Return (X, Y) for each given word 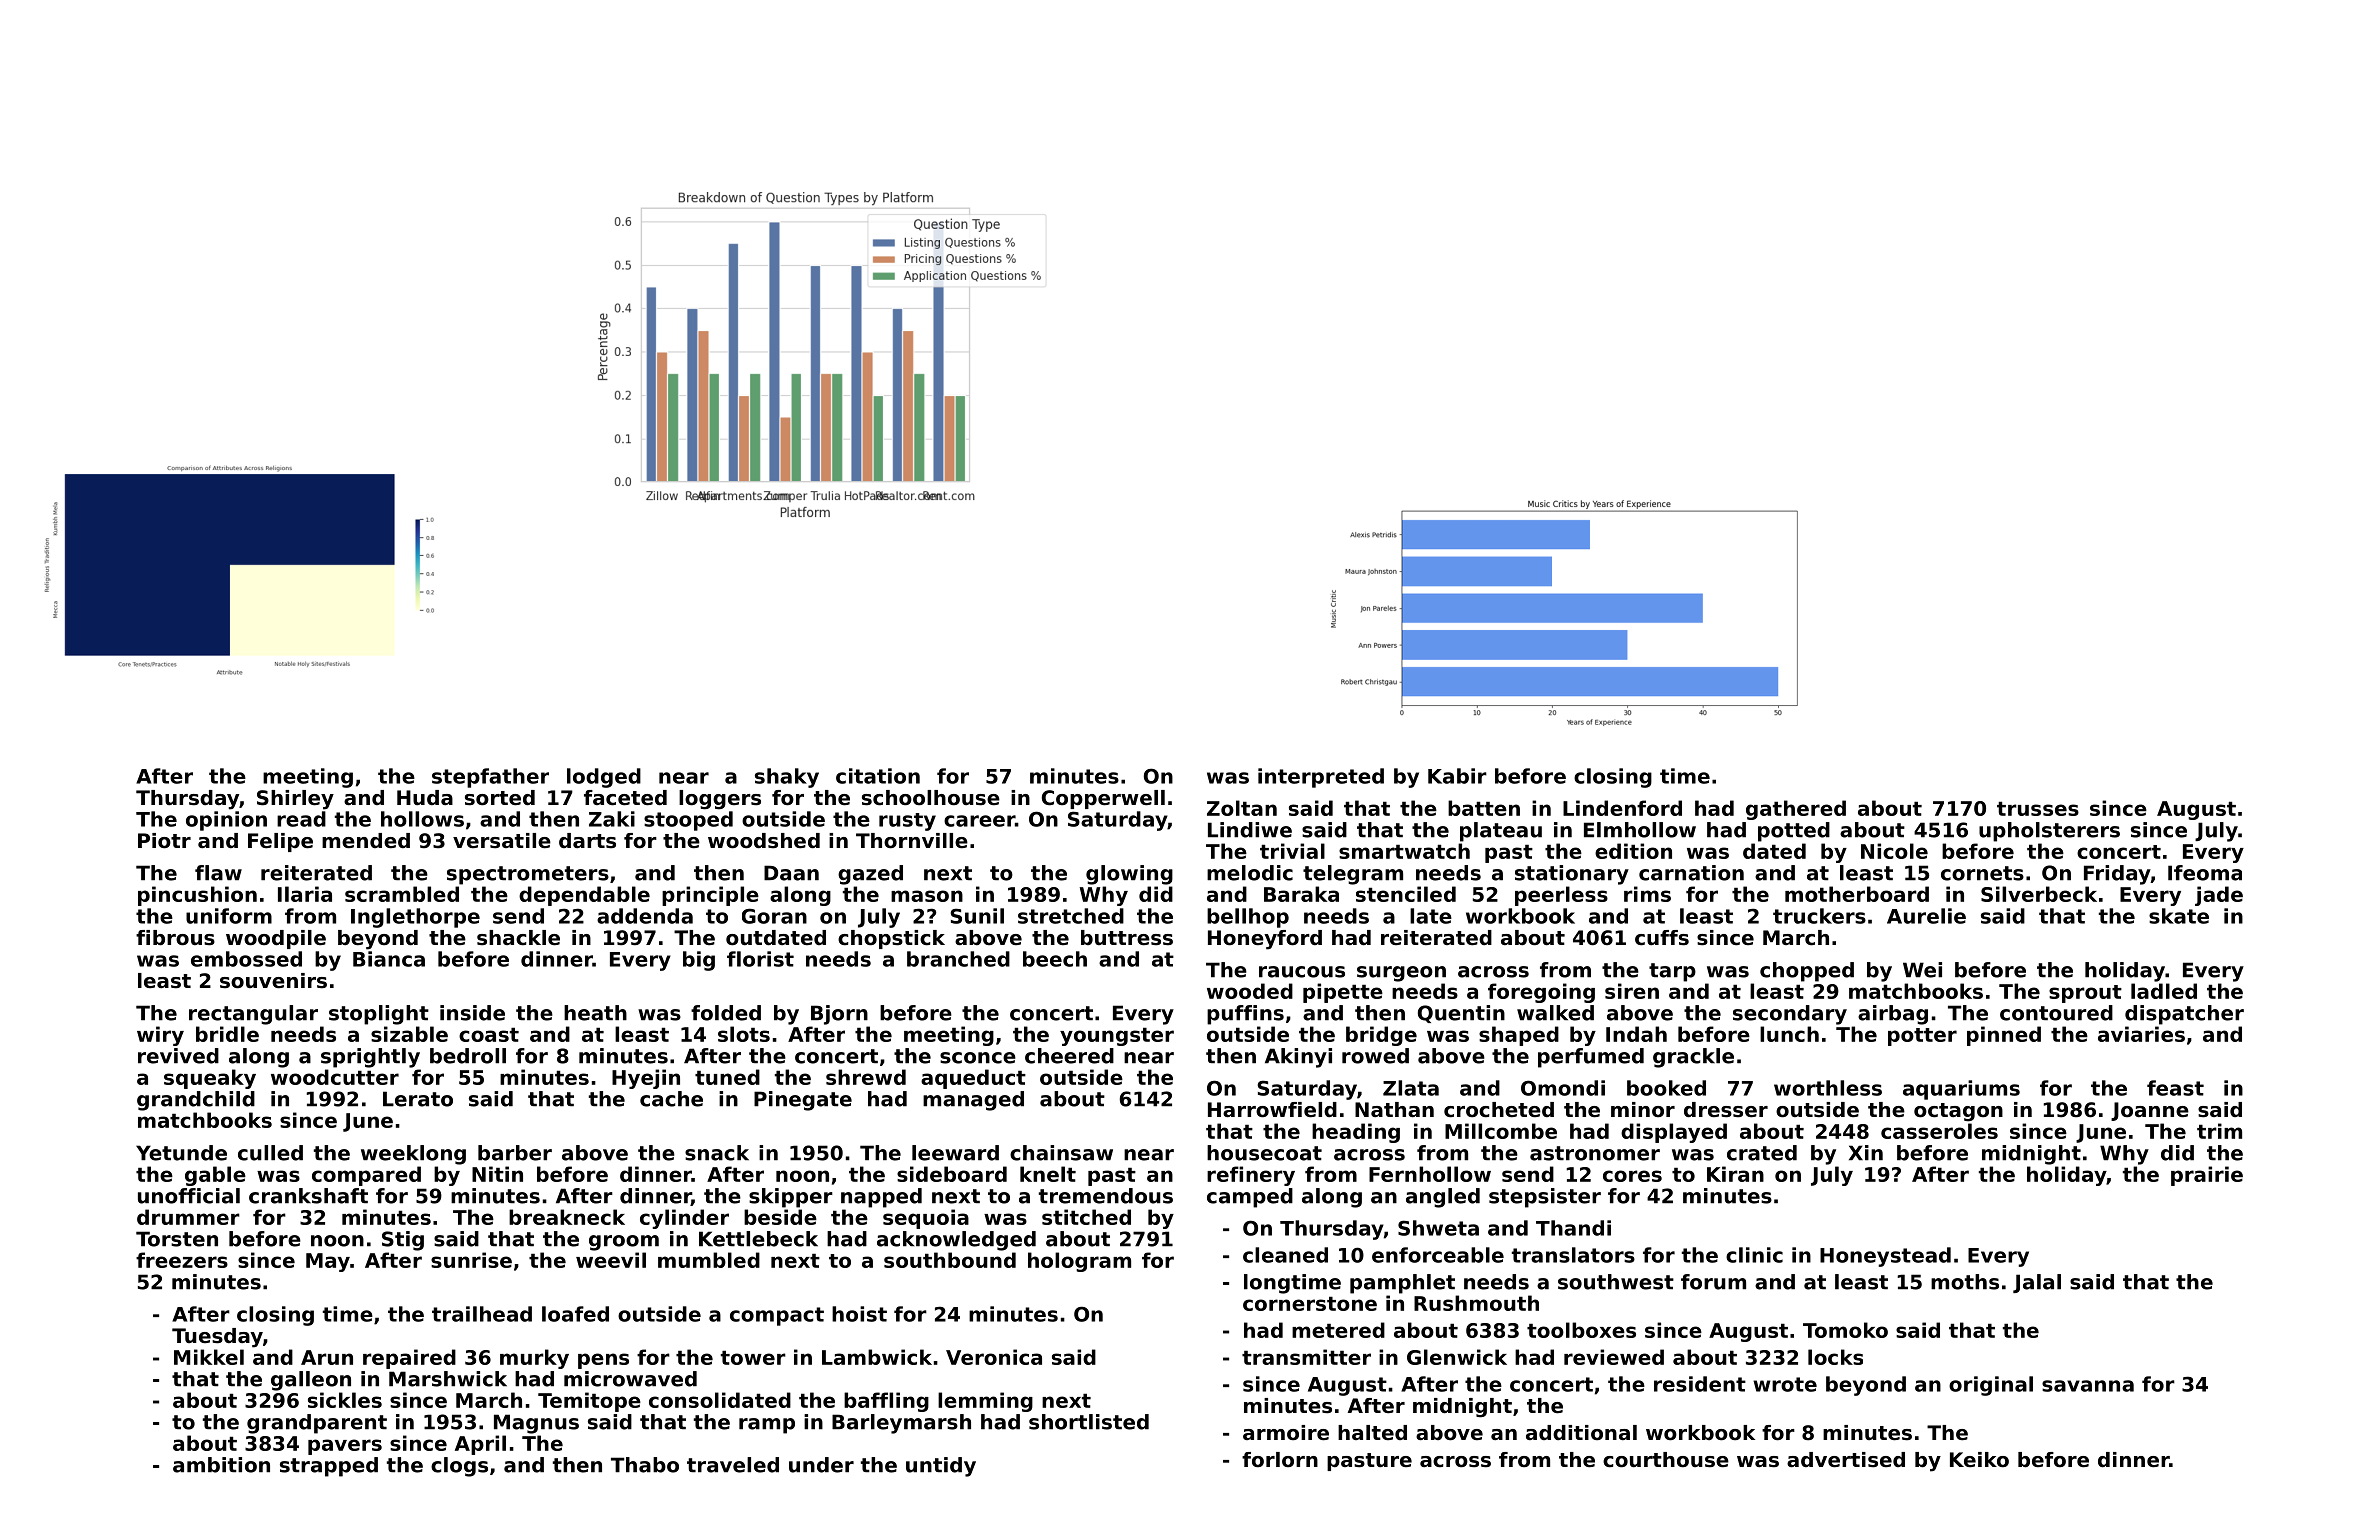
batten (1484, 808)
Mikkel (209, 1357)
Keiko (1979, 1460)
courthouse (1666, 1460)
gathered (1796, 810)
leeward (955, 1153)
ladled (2164, 991)
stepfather (490, 778)
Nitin (497, 1174)
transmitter (1306, 1357)
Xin (1866, 1153)
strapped (329, 1467)
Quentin (1461, 1014)
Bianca (389, 959)
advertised (1846, 1460)
